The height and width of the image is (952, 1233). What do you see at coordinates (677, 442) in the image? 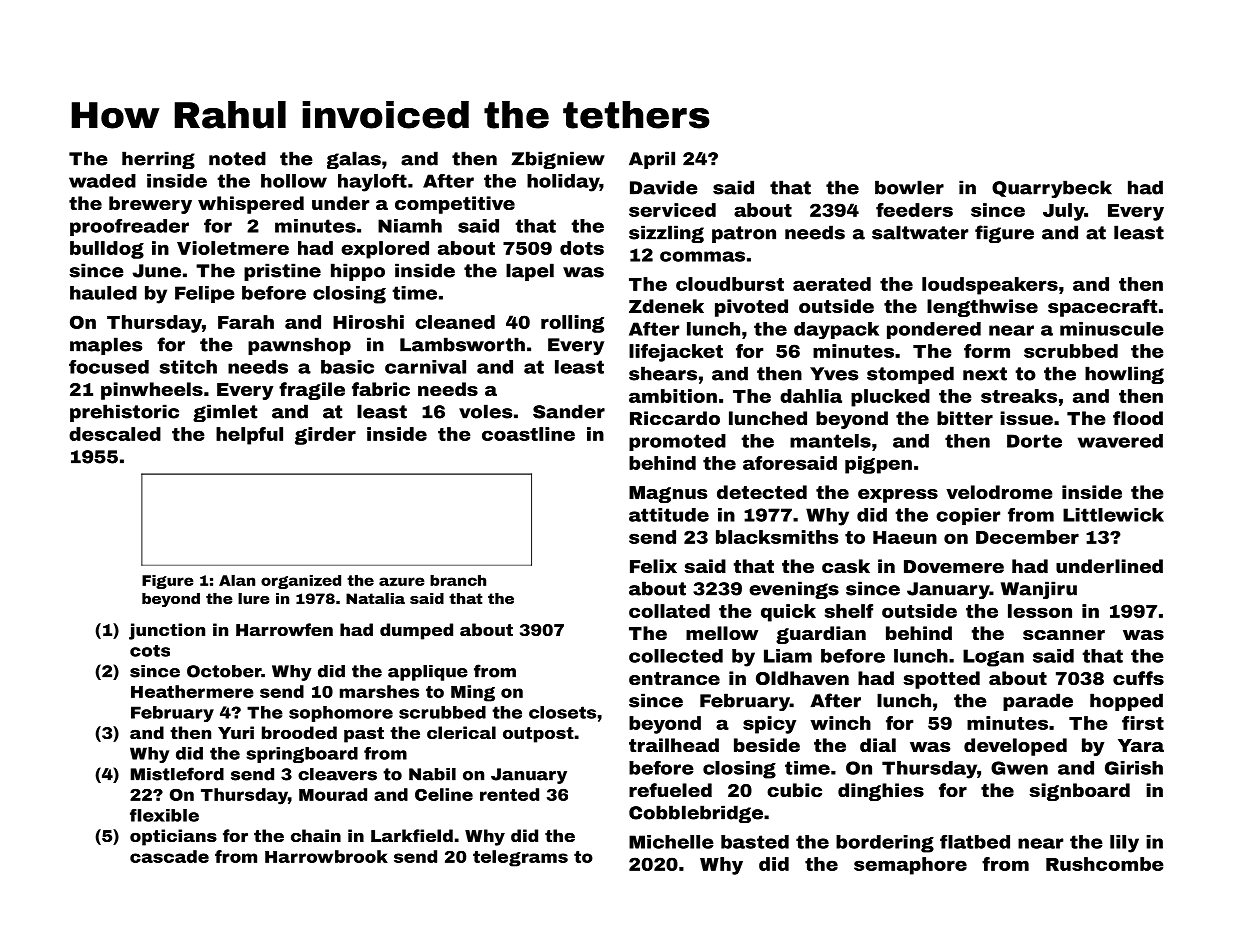
I see `promoted` at bounding box center [677, 442].
